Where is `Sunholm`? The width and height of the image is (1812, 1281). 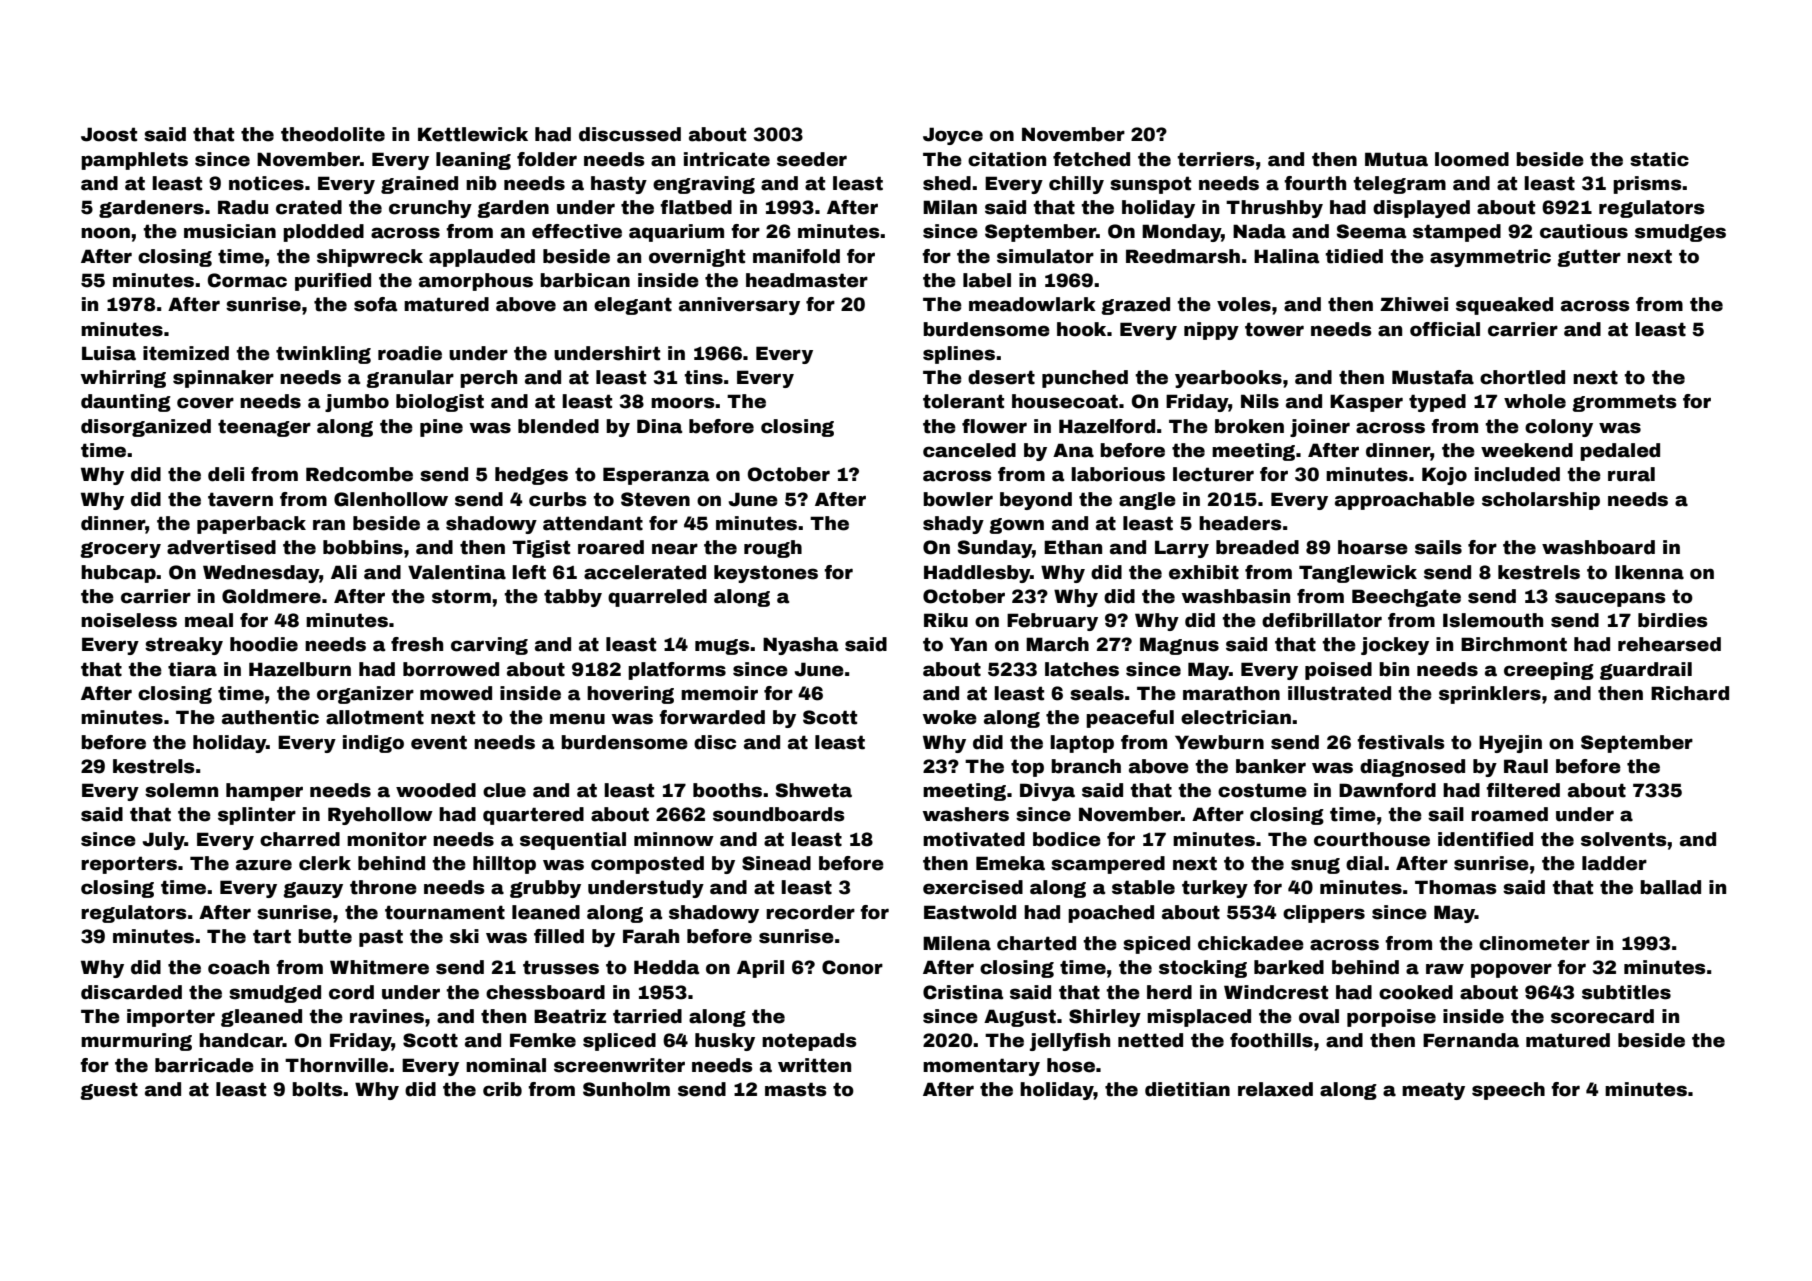
Sunholm is located at coordinates (626, 1089).
